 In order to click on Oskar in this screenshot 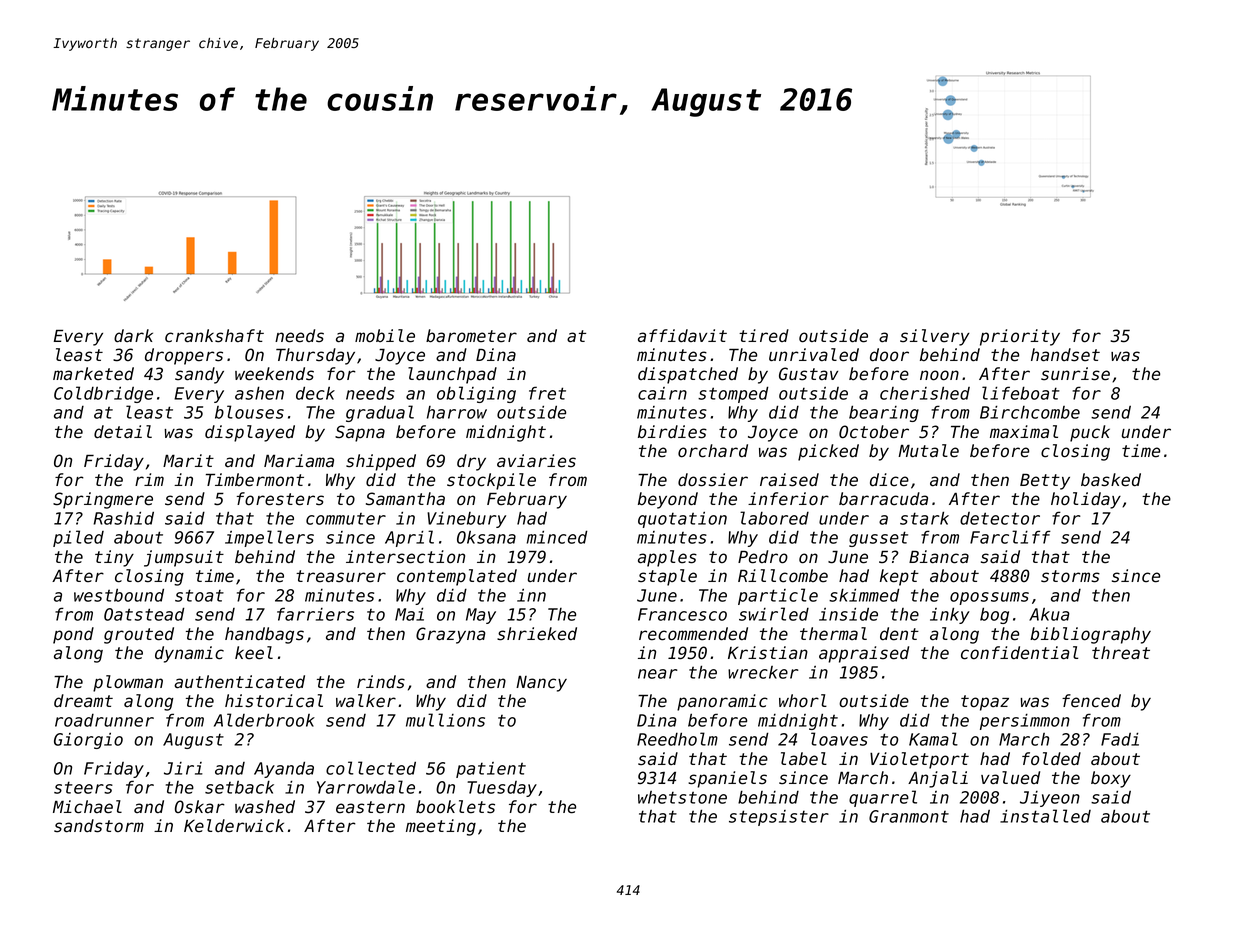, I will do `click(200, 807)`.
